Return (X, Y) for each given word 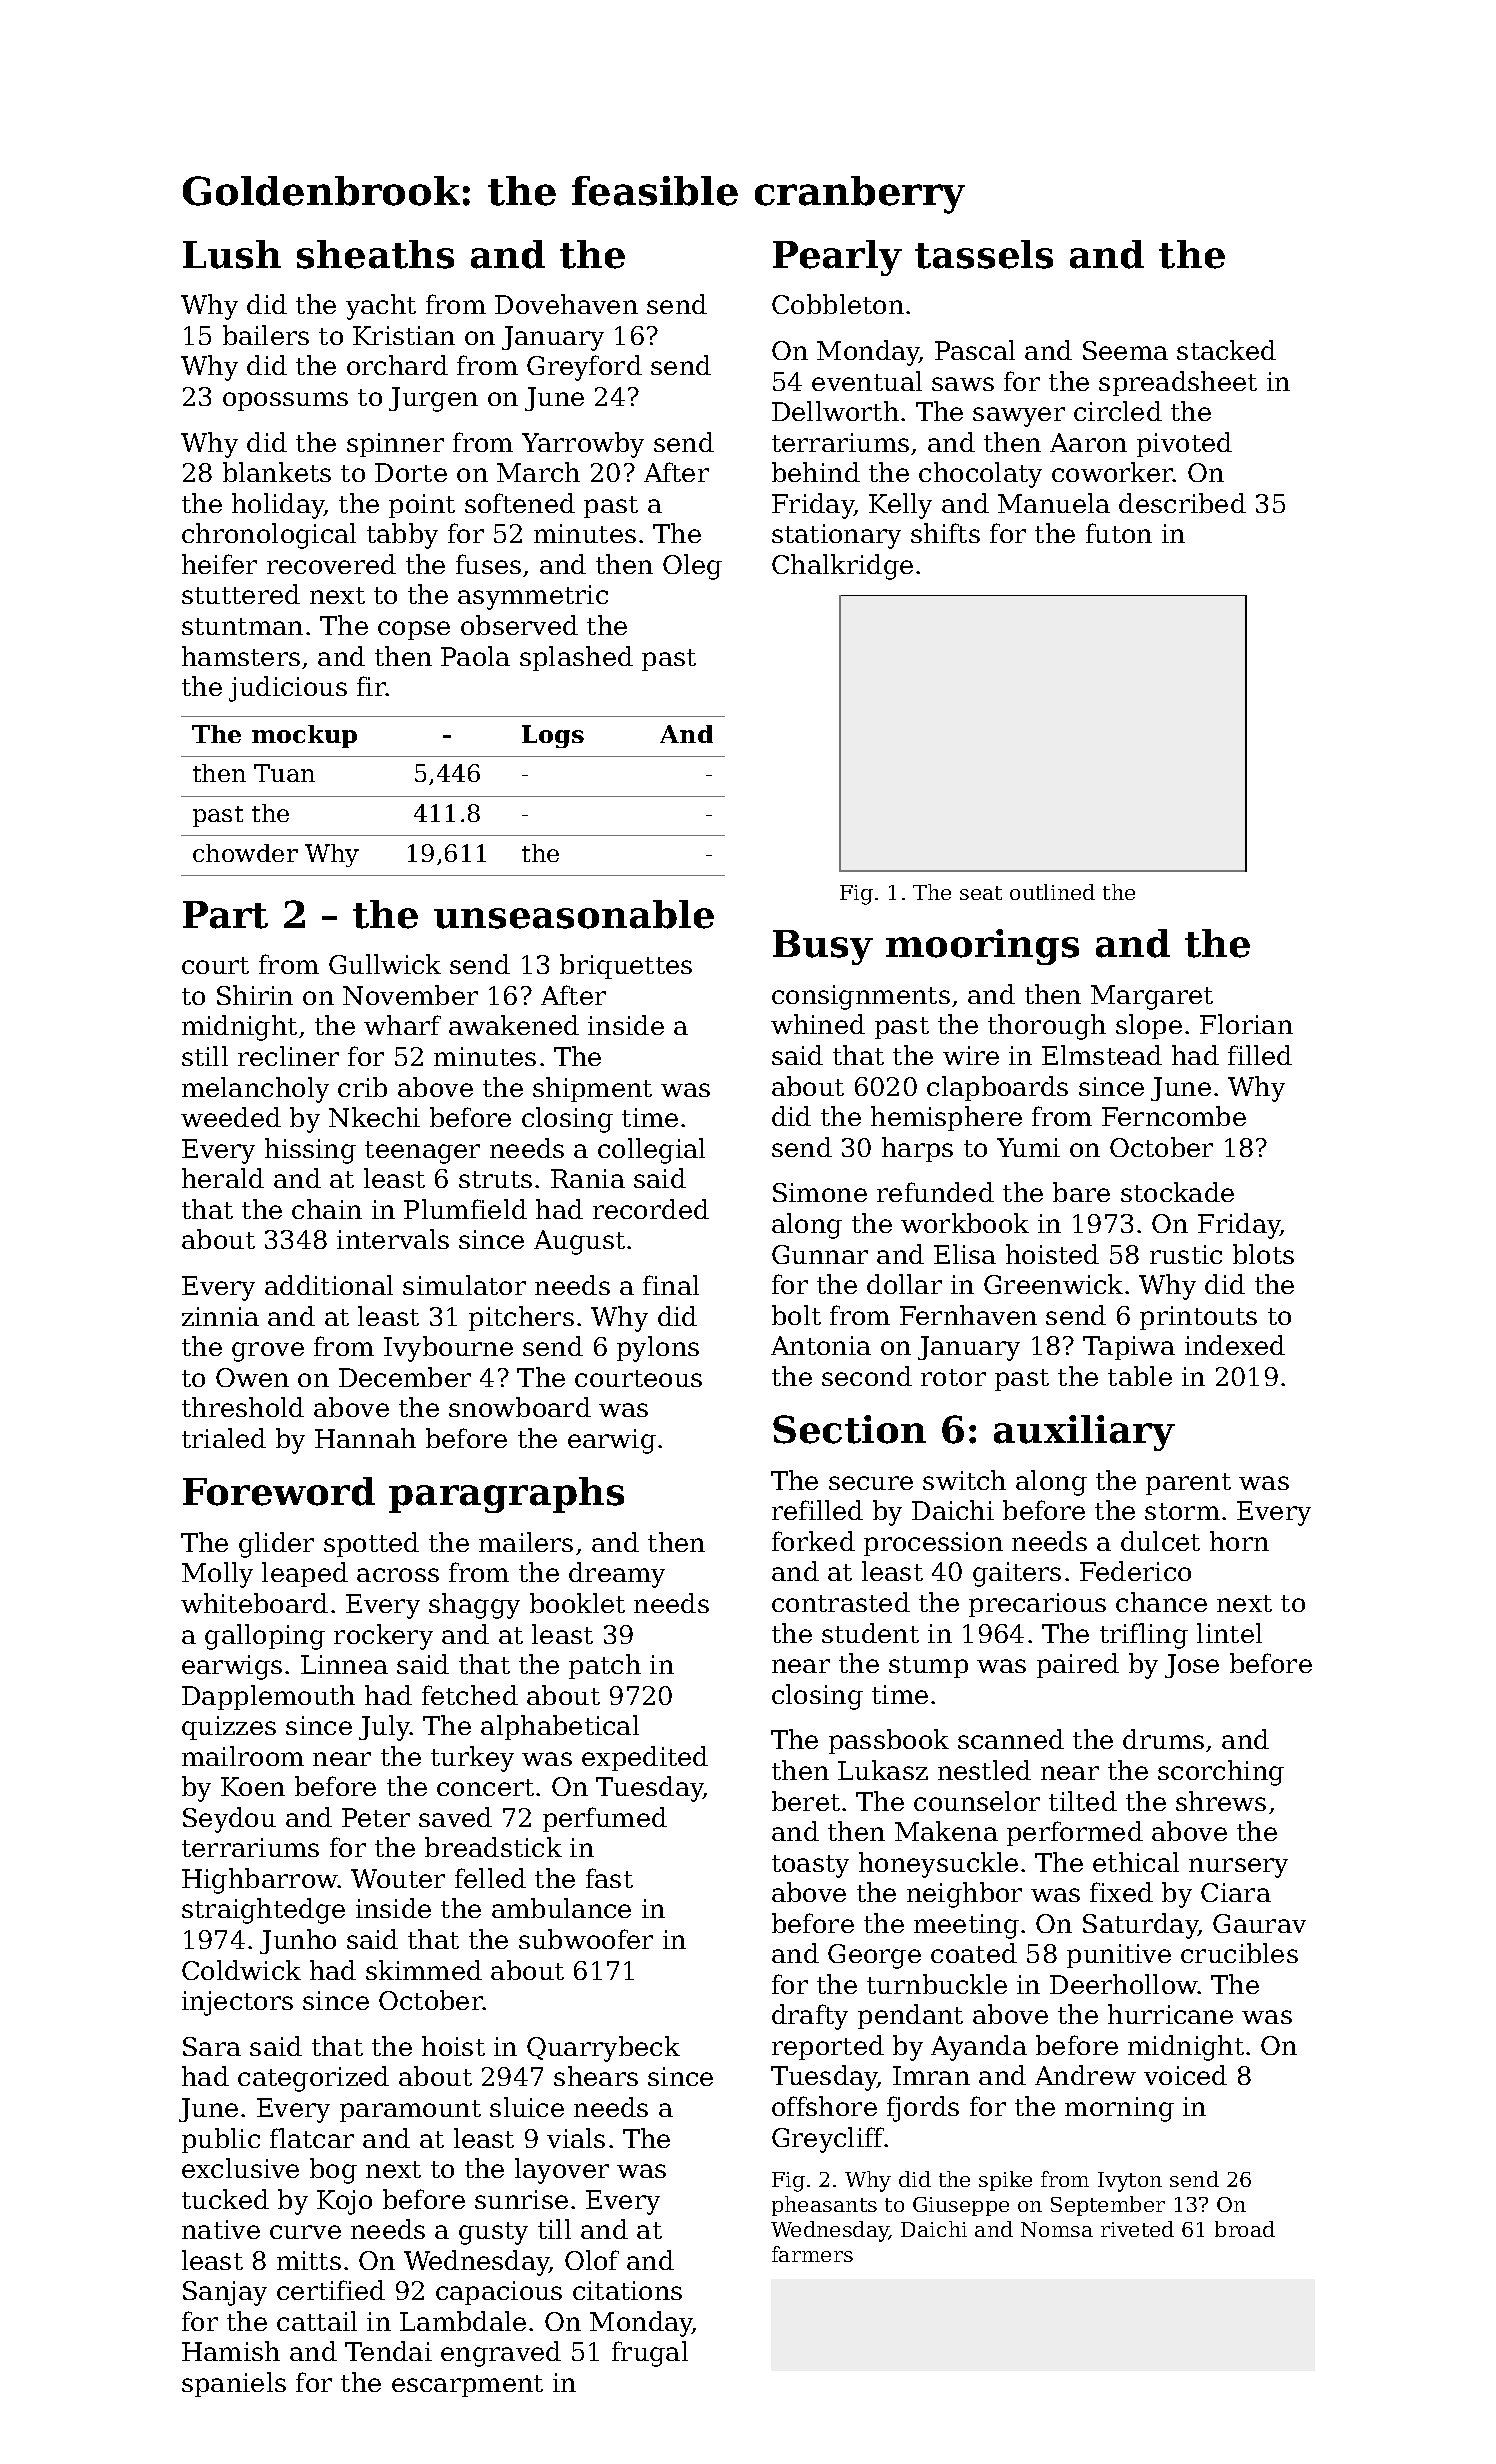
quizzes (229, 1728)
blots (1263, 1254)
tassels (984, 254)
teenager (422, 1152)
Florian (1246, 1024)
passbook (889, 1741)
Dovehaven (566, 304)
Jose (1192, 1666)
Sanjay (225, 2293)
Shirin (255, 995)
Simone (820, 1192)
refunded (935, 1192)
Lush (232, 254)
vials (576, 2138)
